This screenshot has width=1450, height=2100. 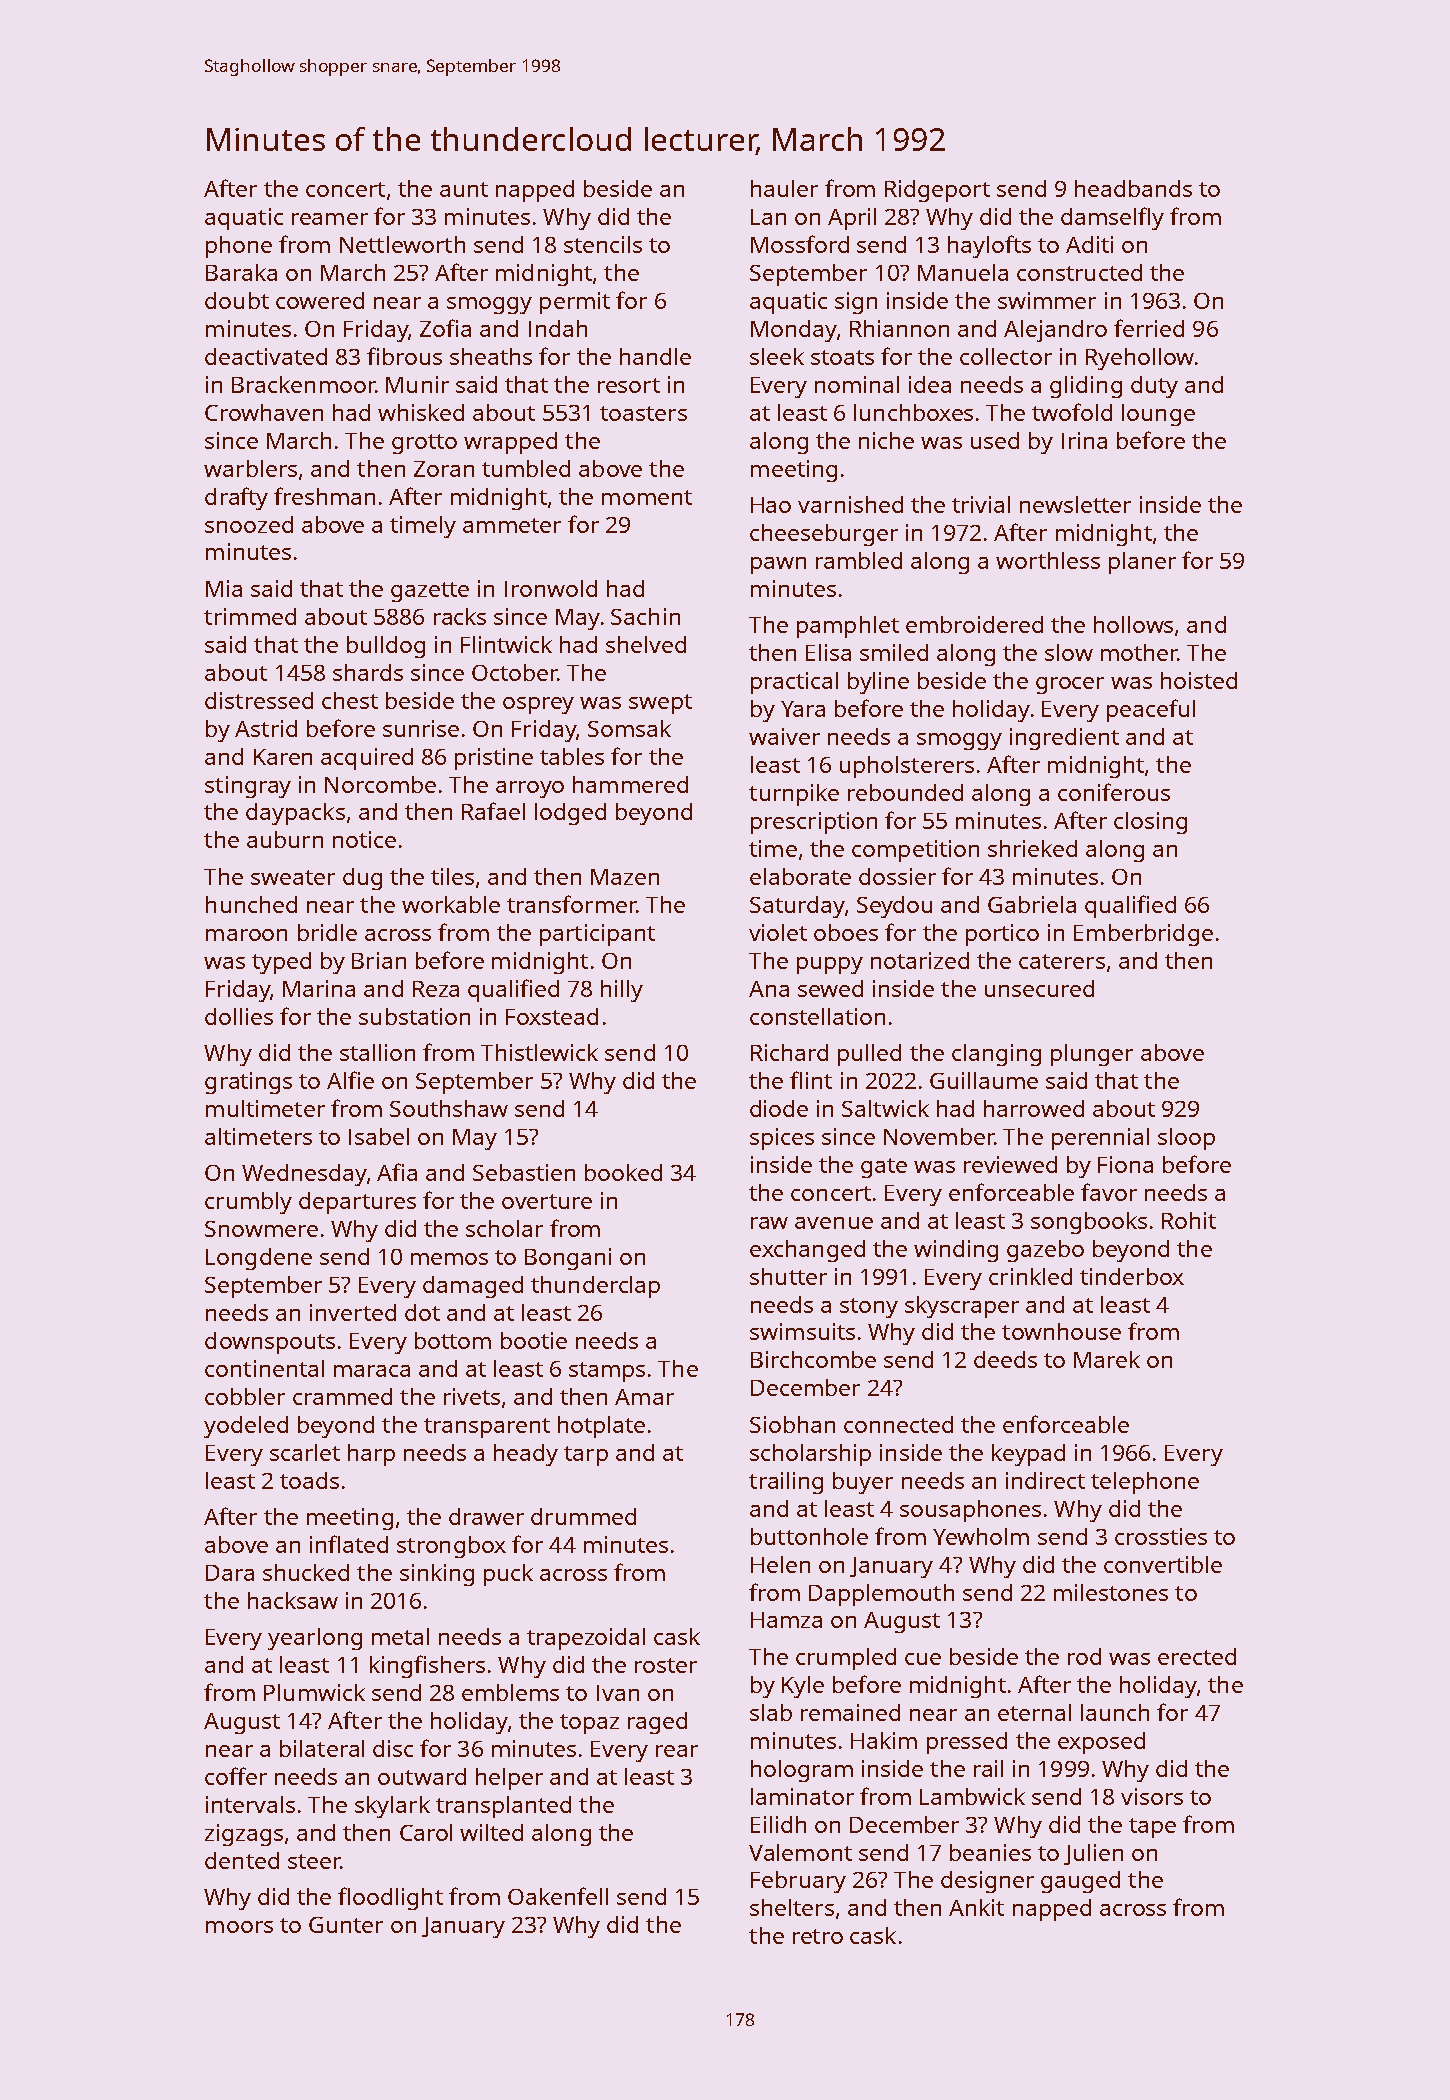 I want to click on Baraka, so click(x=241, y=272).
